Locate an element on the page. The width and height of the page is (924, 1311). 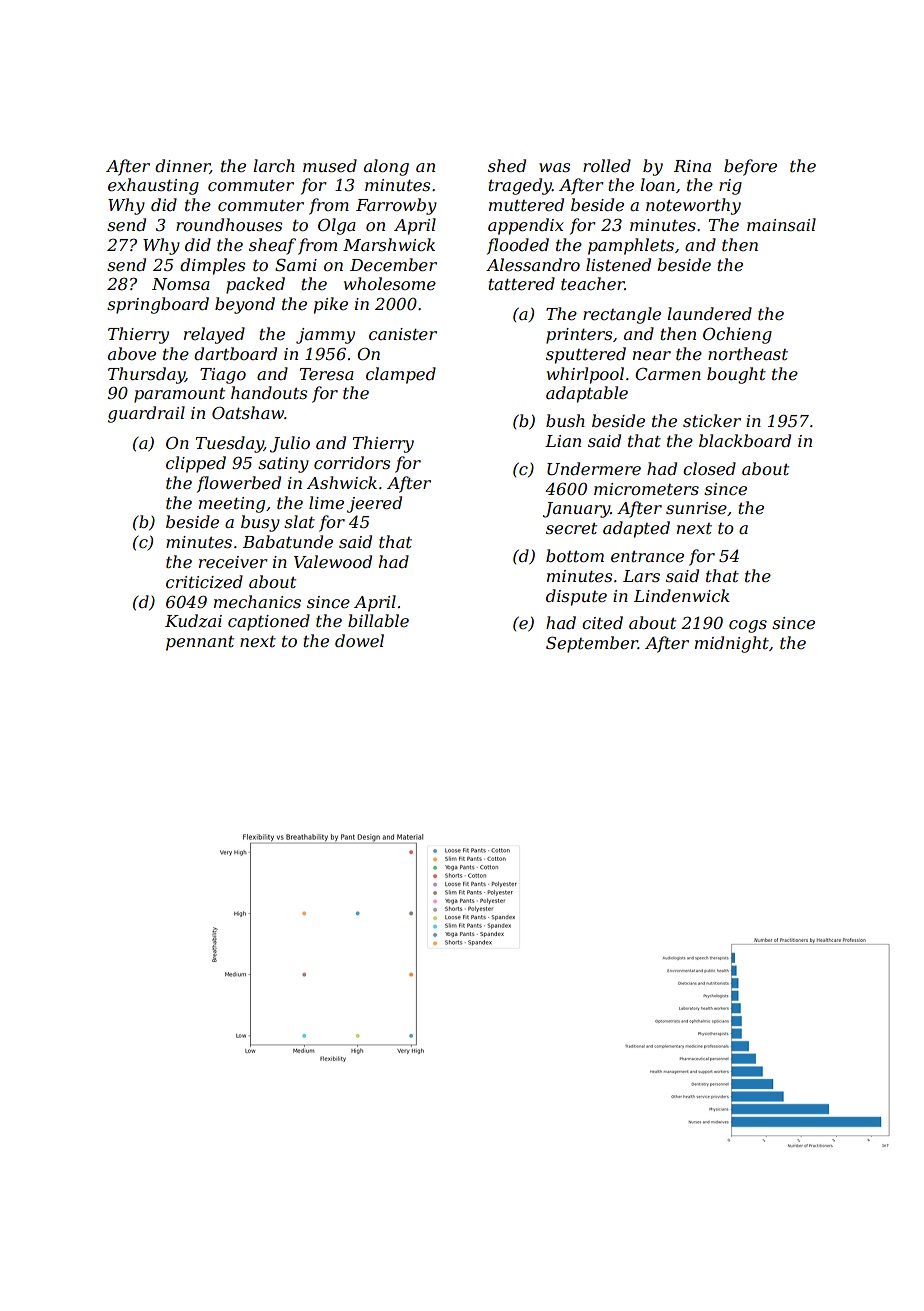
billable is located at coordinates (378, 620).
